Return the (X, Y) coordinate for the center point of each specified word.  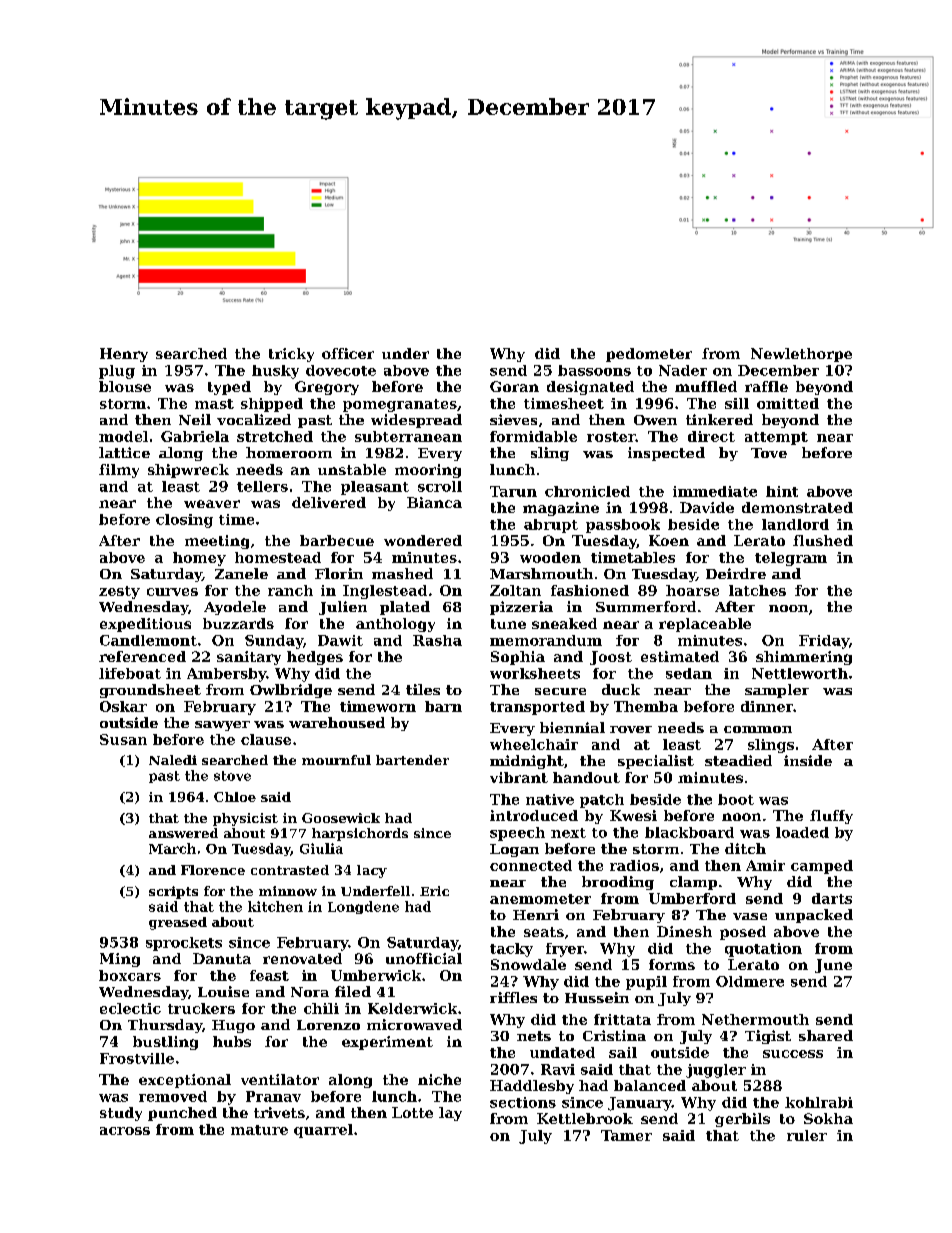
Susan (123, 739)
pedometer (649, 355)
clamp (693, 883)
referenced (142, 656)
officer (348, 353)
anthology (395, 625)
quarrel (323, 1131)
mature (259, 1130)
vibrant (519, 777)
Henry (124, 355)
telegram (791, 559)
